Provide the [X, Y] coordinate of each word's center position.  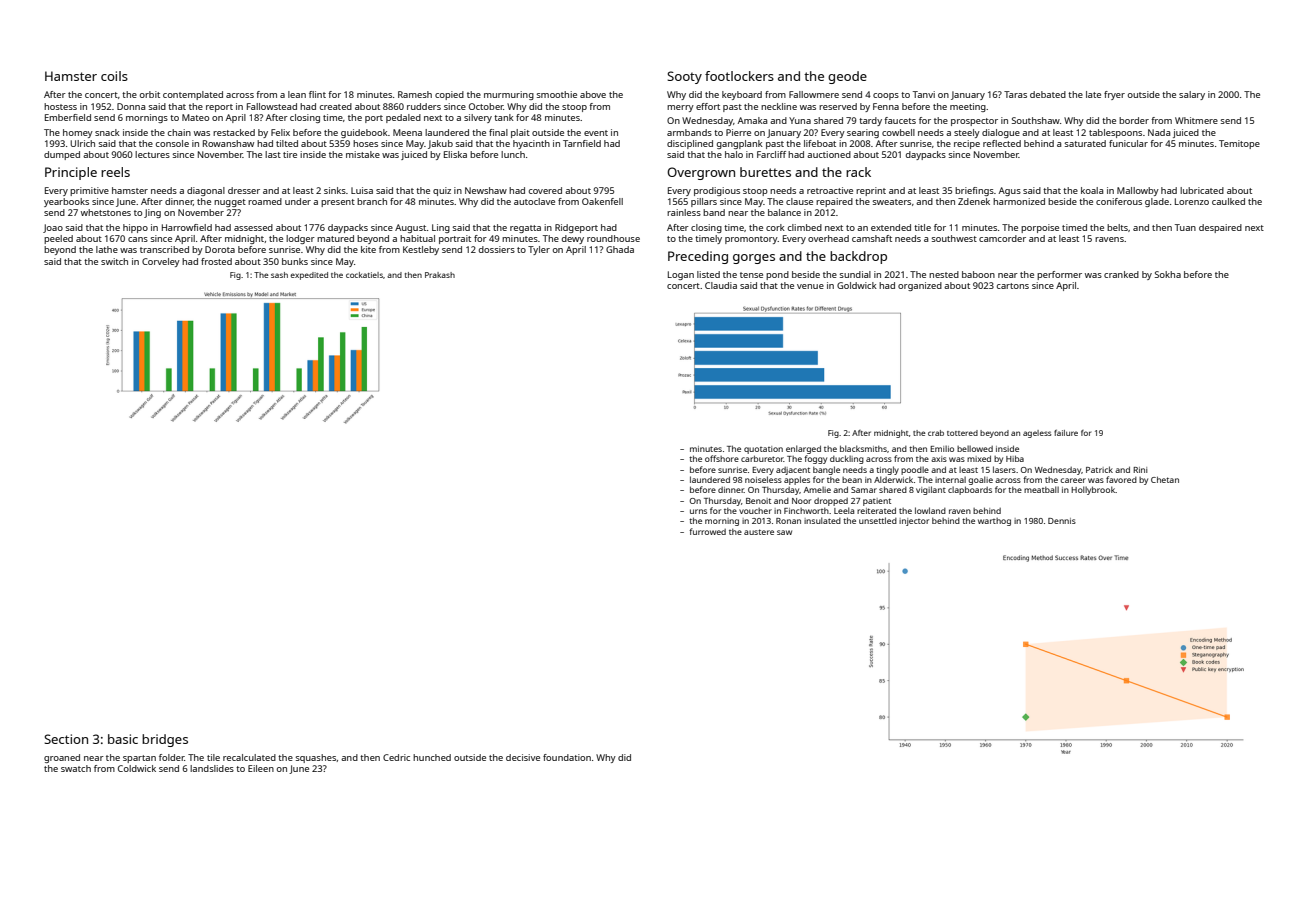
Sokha [1168, 274]
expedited [309, 276]
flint [317, 94]
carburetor [762, 458]
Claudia [721, 285]
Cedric [396, 757]
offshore [722, 458]
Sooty [684, 77]
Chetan [1165, 479]
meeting [968, 107]
